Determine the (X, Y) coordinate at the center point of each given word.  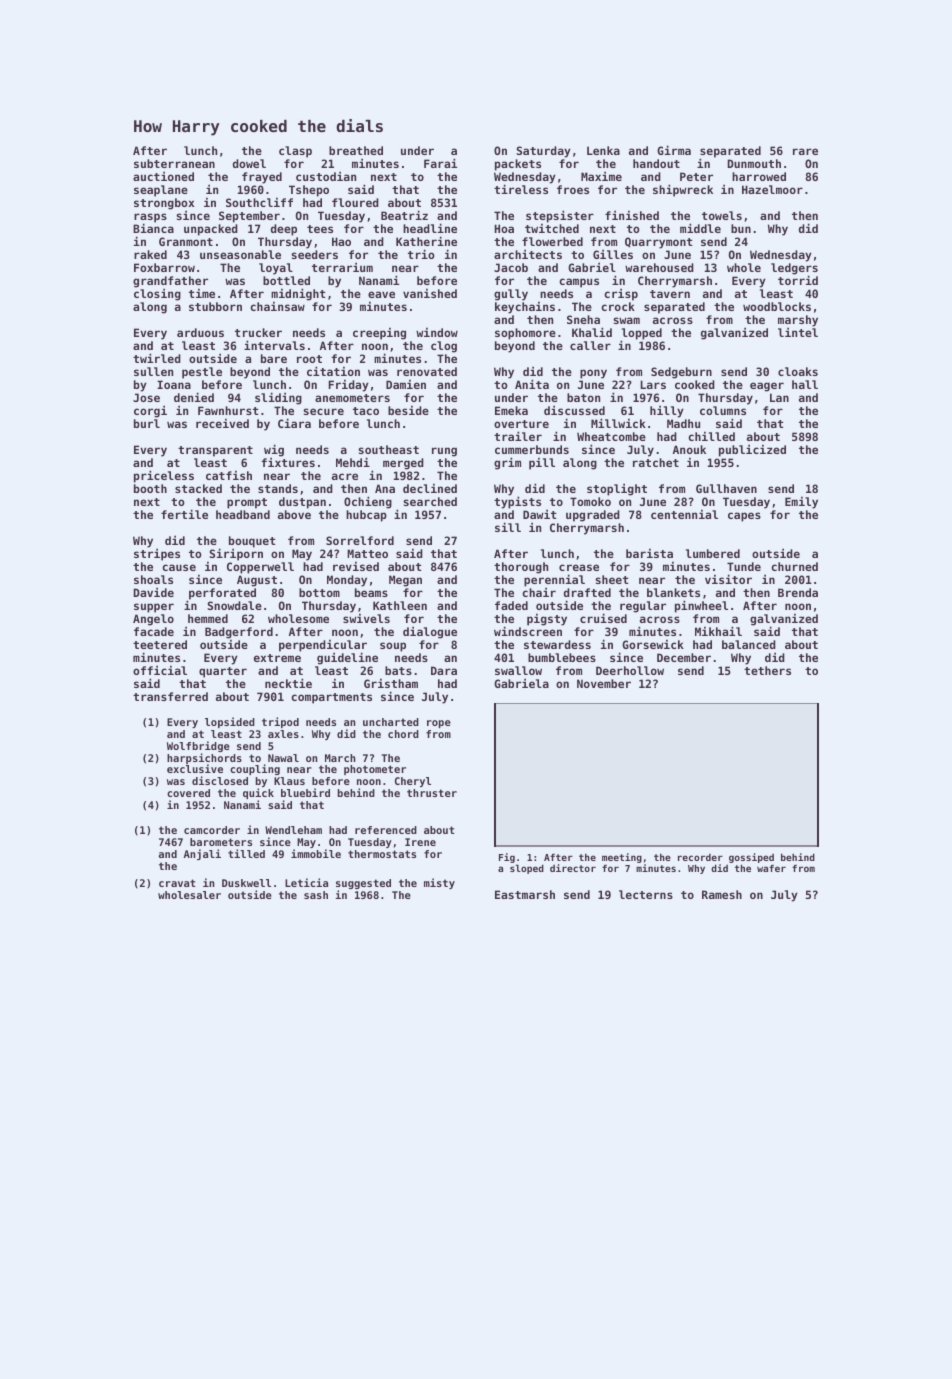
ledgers (794, 269)
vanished (430, 293)
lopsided (230, 722)
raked (150, 254)
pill (542, 464)
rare (805, 151)
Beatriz (404, 215)
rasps (150, 218)
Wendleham (293, 830)
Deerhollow (630, 670)
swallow (518, 670)
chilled (711, 436)
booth (150, 488)
